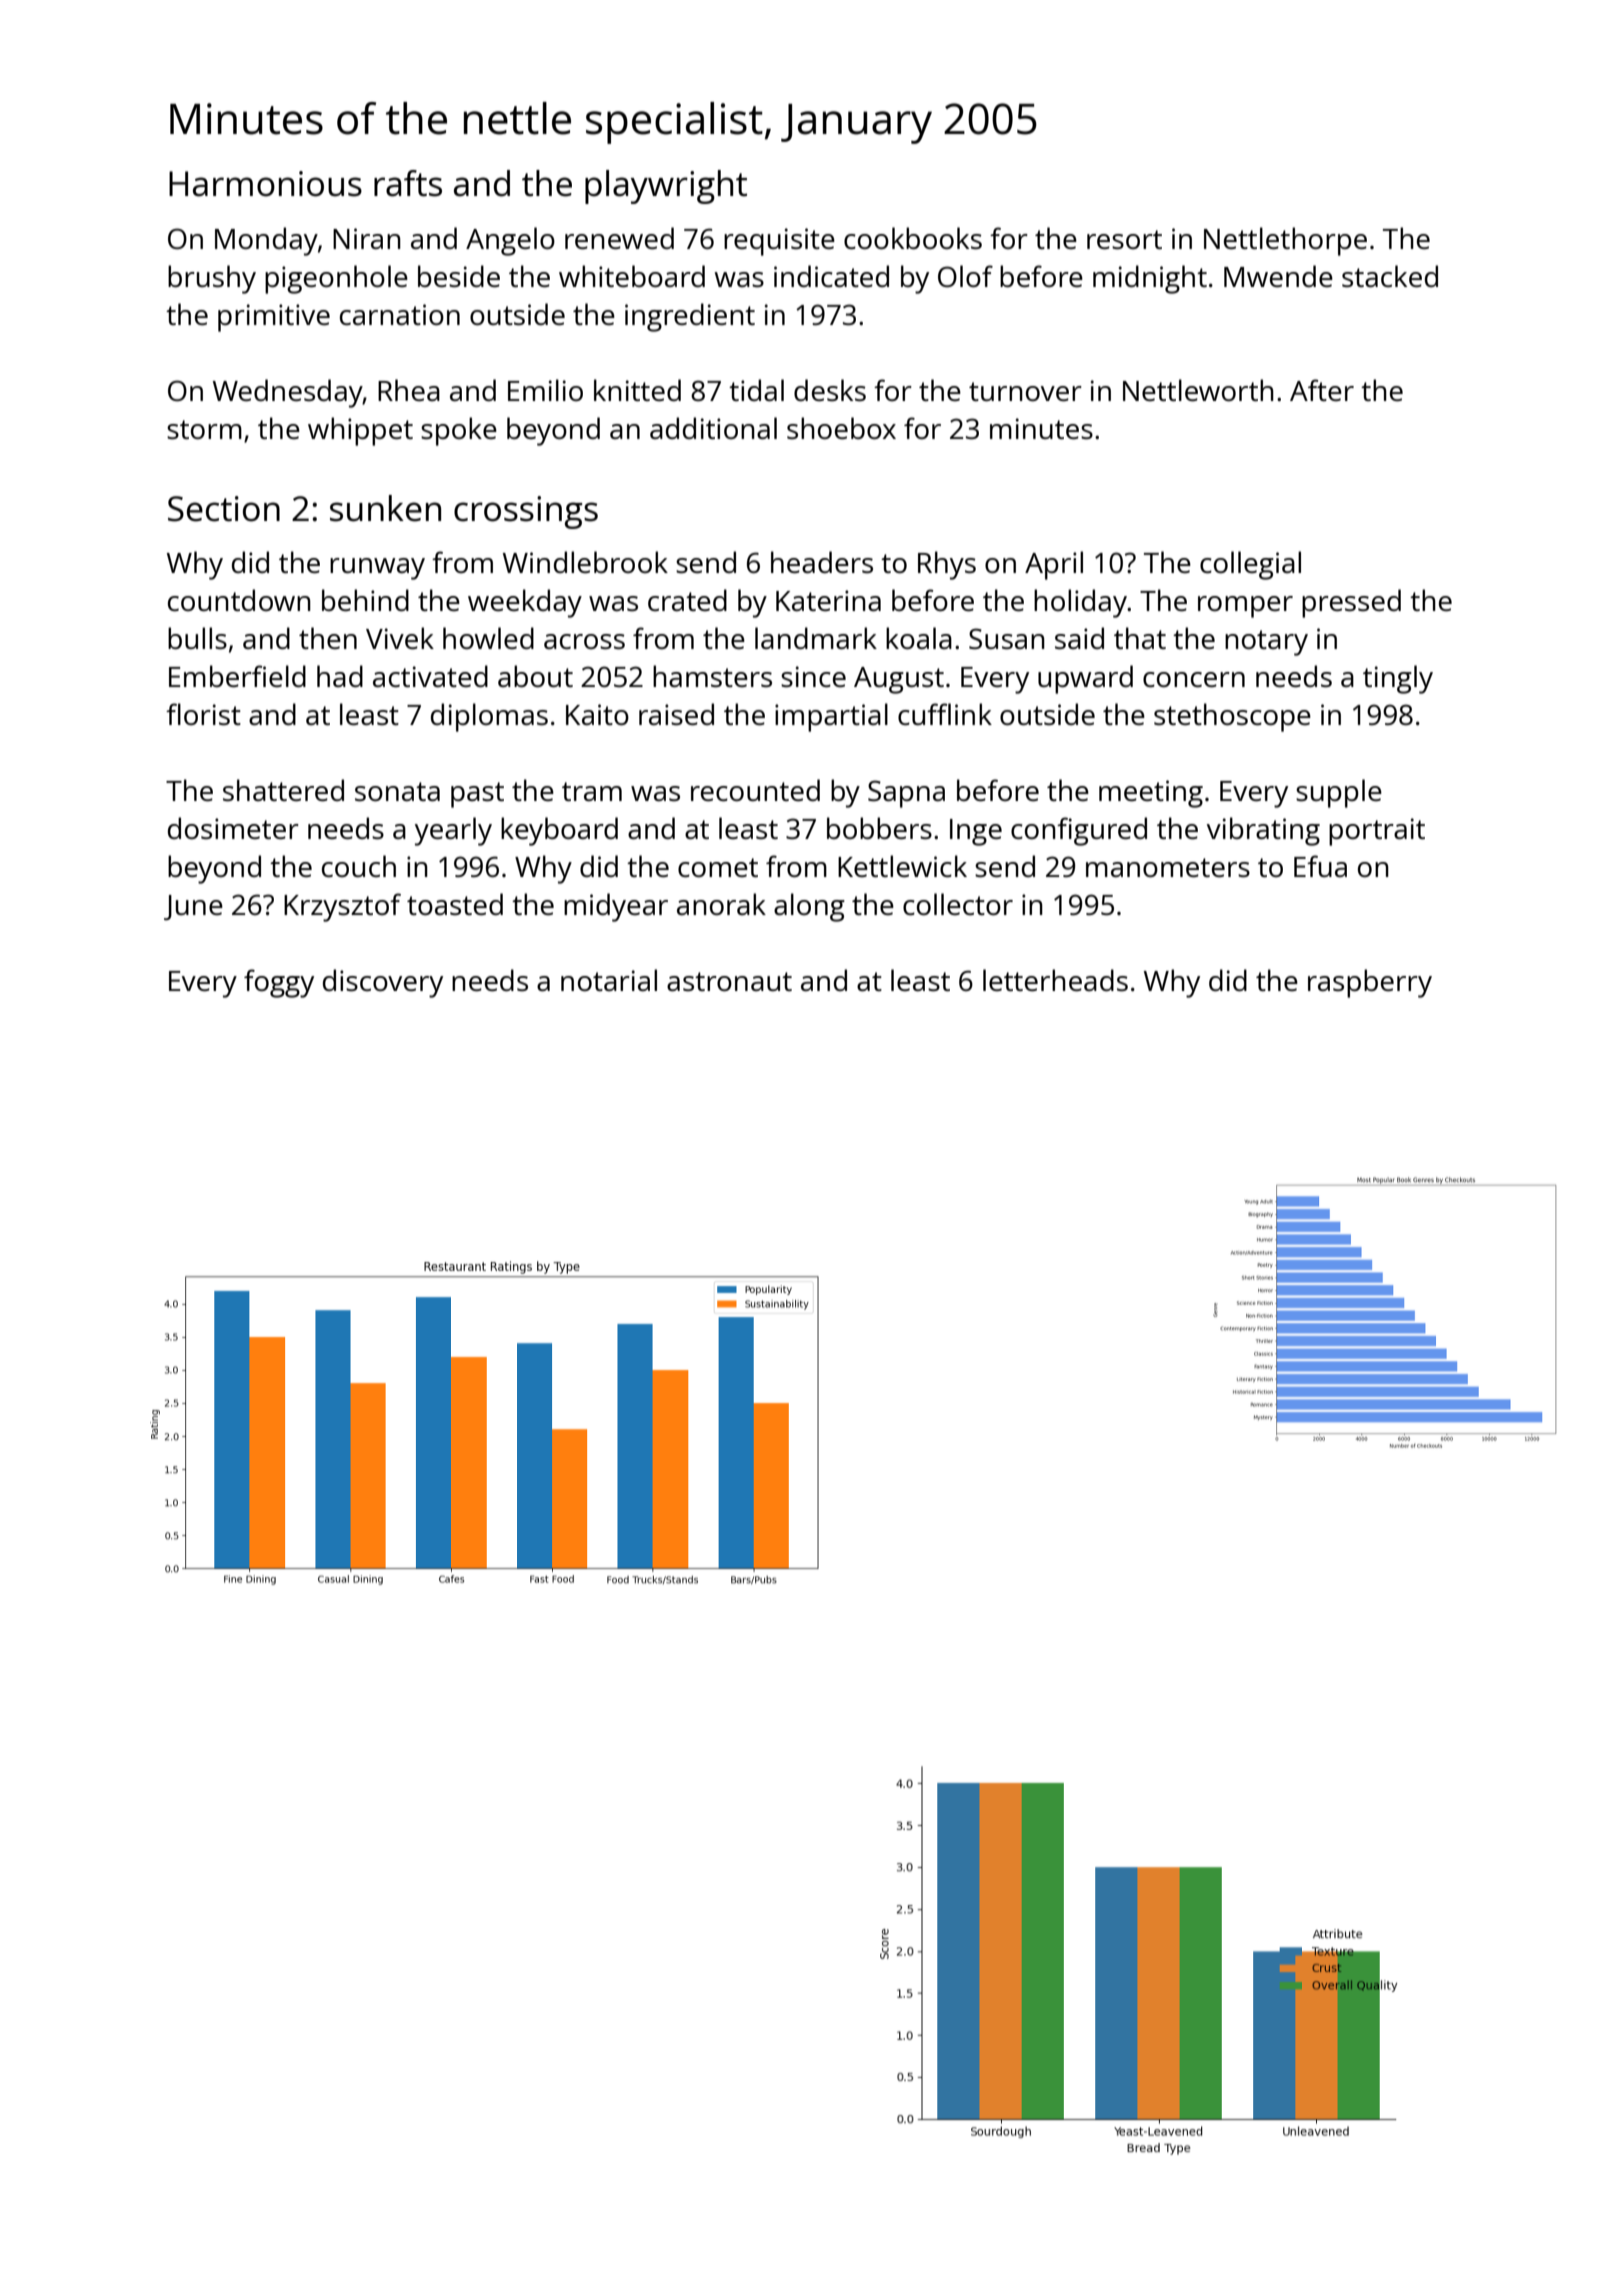 The image size is (1620, 2292). What do you see at coordinates (203, 714) in the screenshot?
I see `florist` at bounding box center [203, 714].
